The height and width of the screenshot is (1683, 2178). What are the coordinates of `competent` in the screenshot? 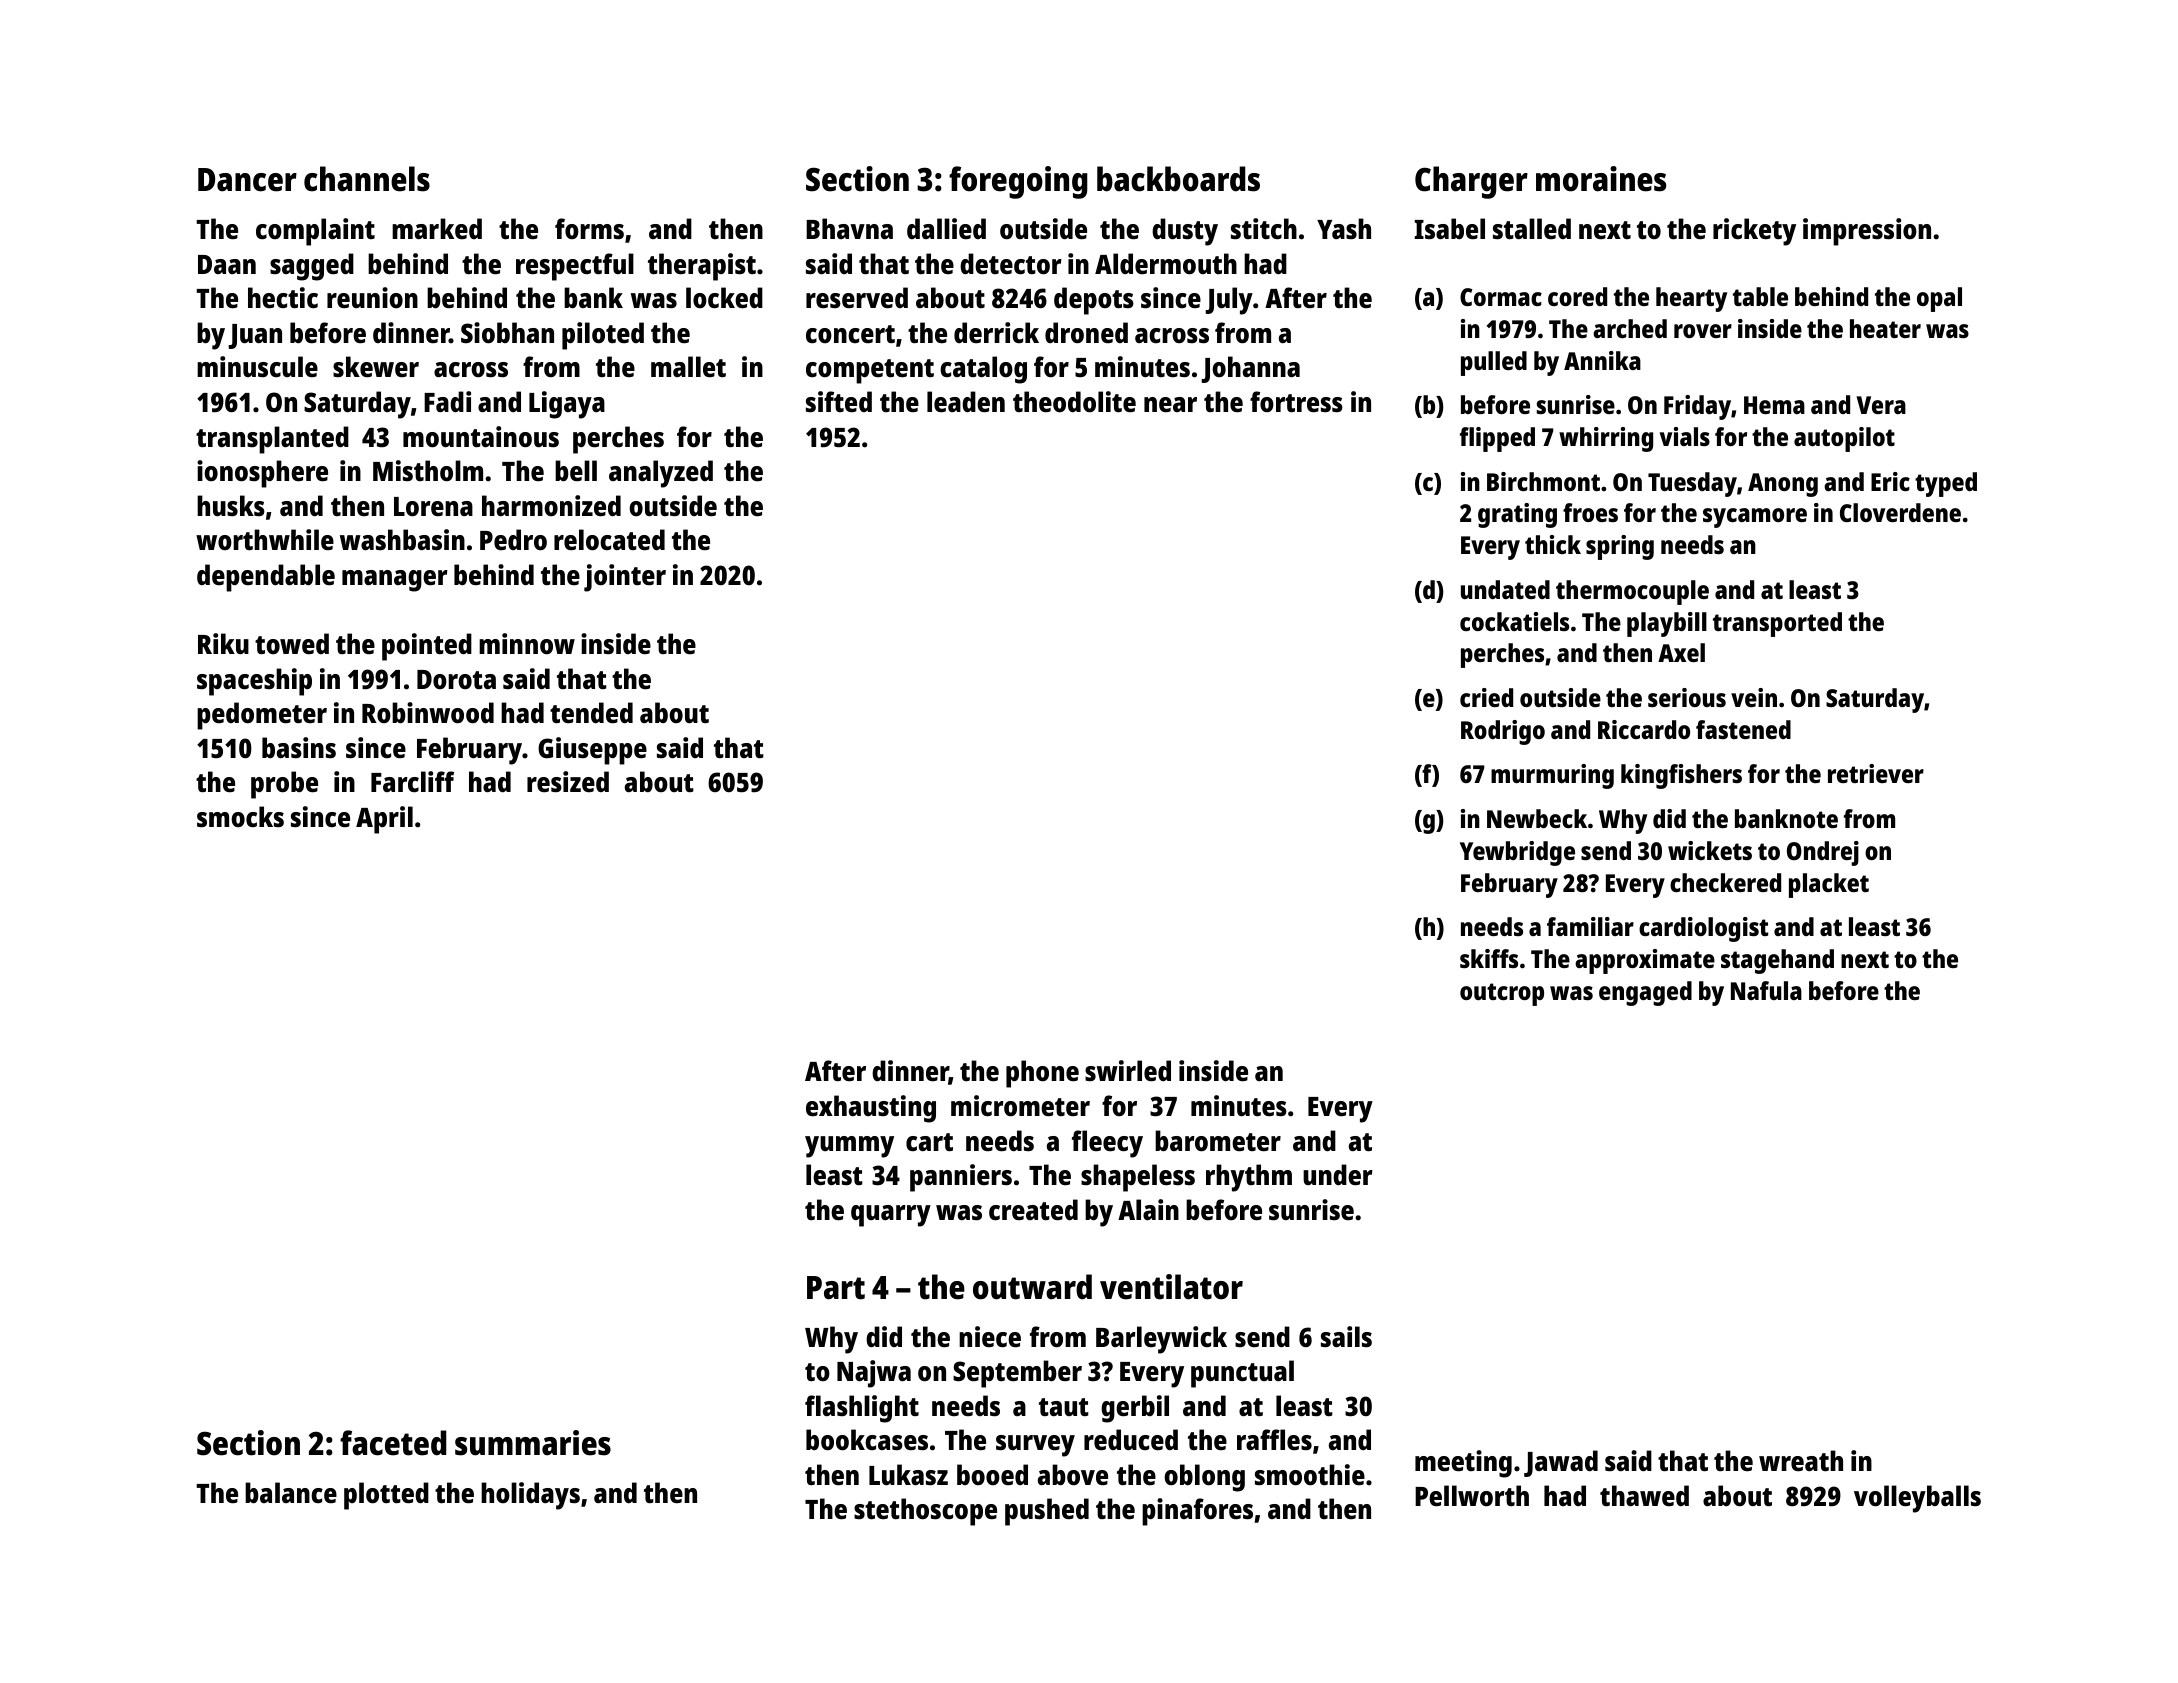 It's located at (870, 371).
